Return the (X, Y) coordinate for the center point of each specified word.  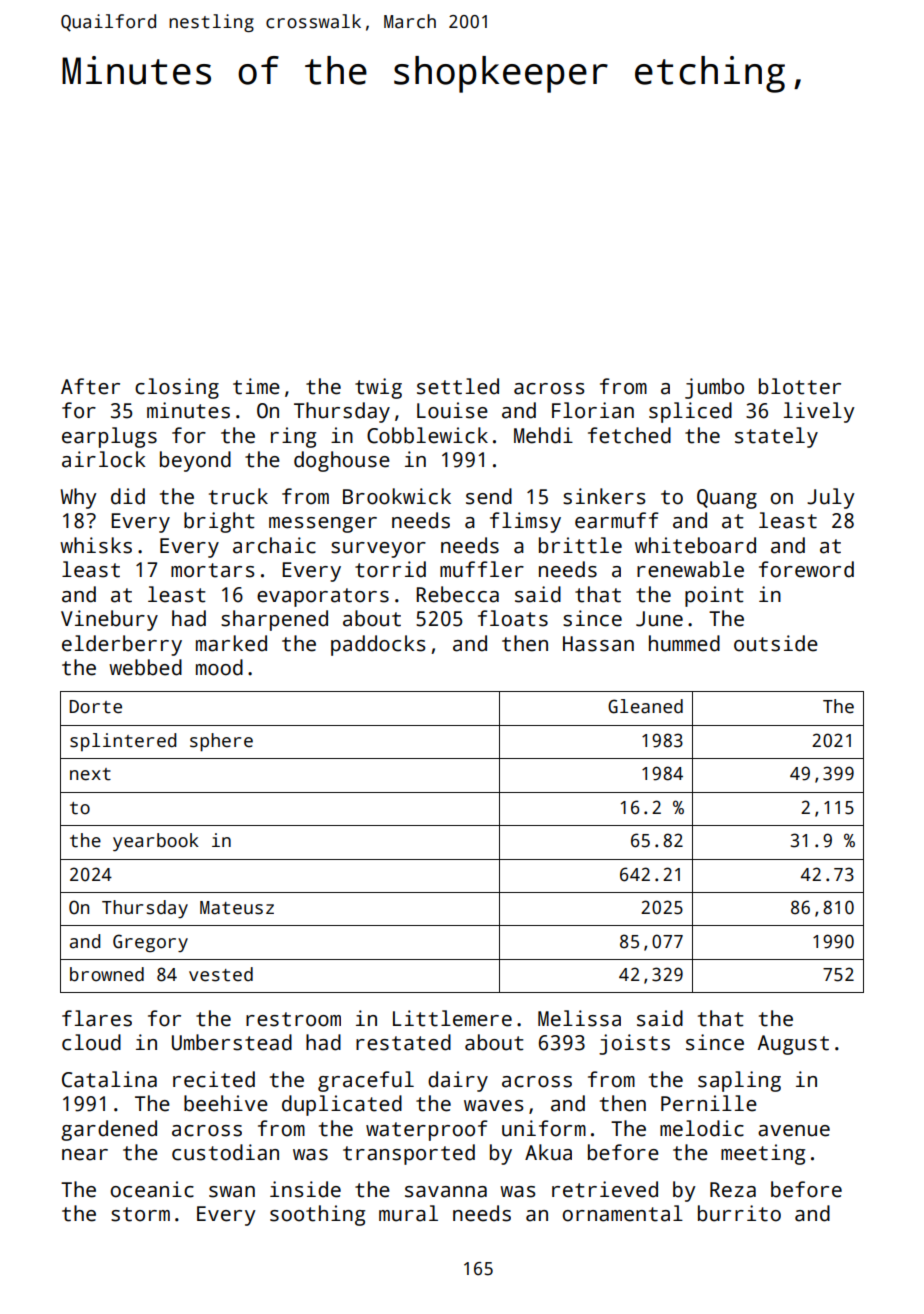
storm (140, 1214)
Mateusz (237, 908)
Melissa (579, 1018)
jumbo (714, 388)
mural (408, 1213)
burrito (739, 1213)
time (256, 386)
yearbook (156, 842)
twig (378, 388)
